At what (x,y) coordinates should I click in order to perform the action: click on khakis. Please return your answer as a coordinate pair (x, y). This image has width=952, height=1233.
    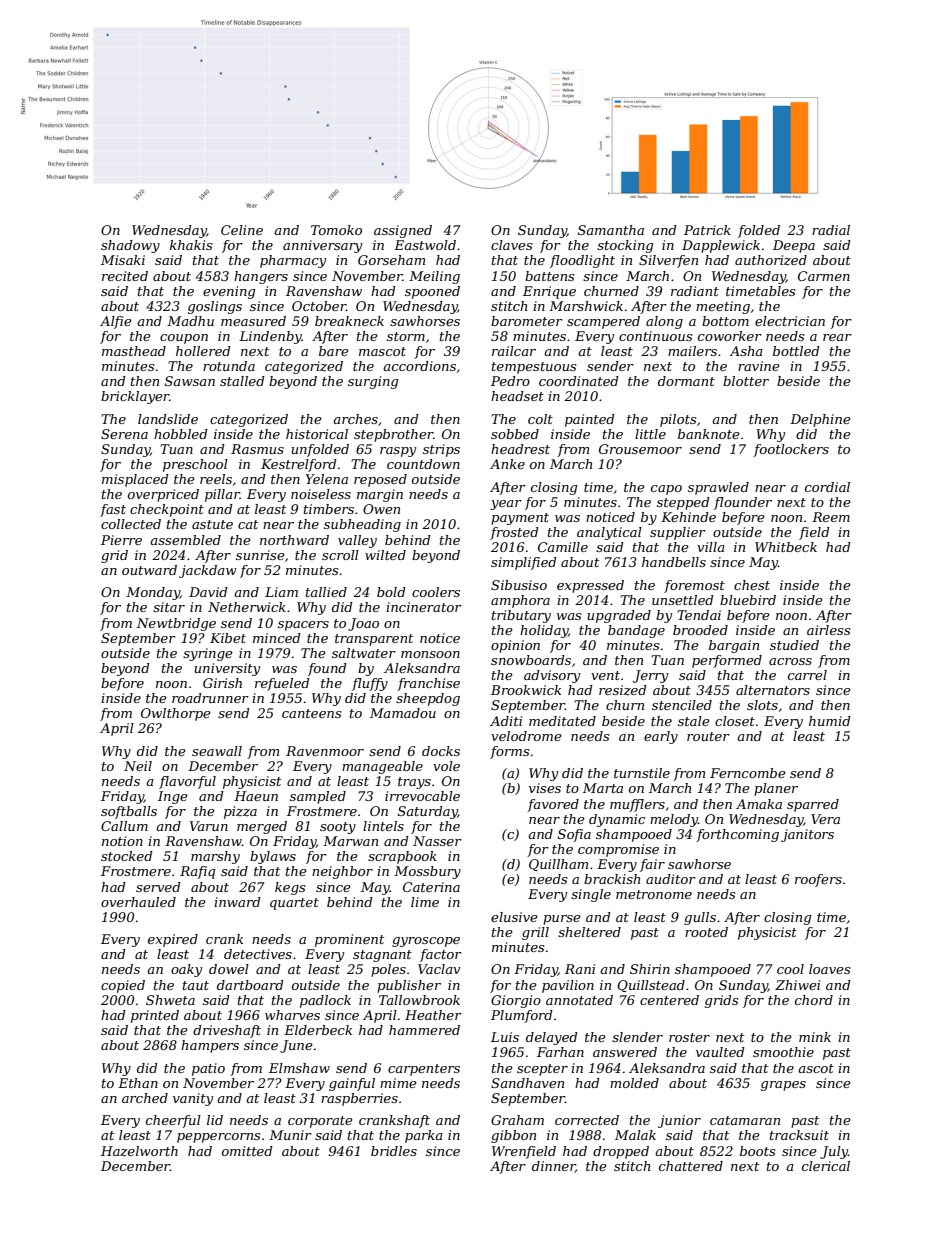
    Looking at the image, I should click on (191, 245).
